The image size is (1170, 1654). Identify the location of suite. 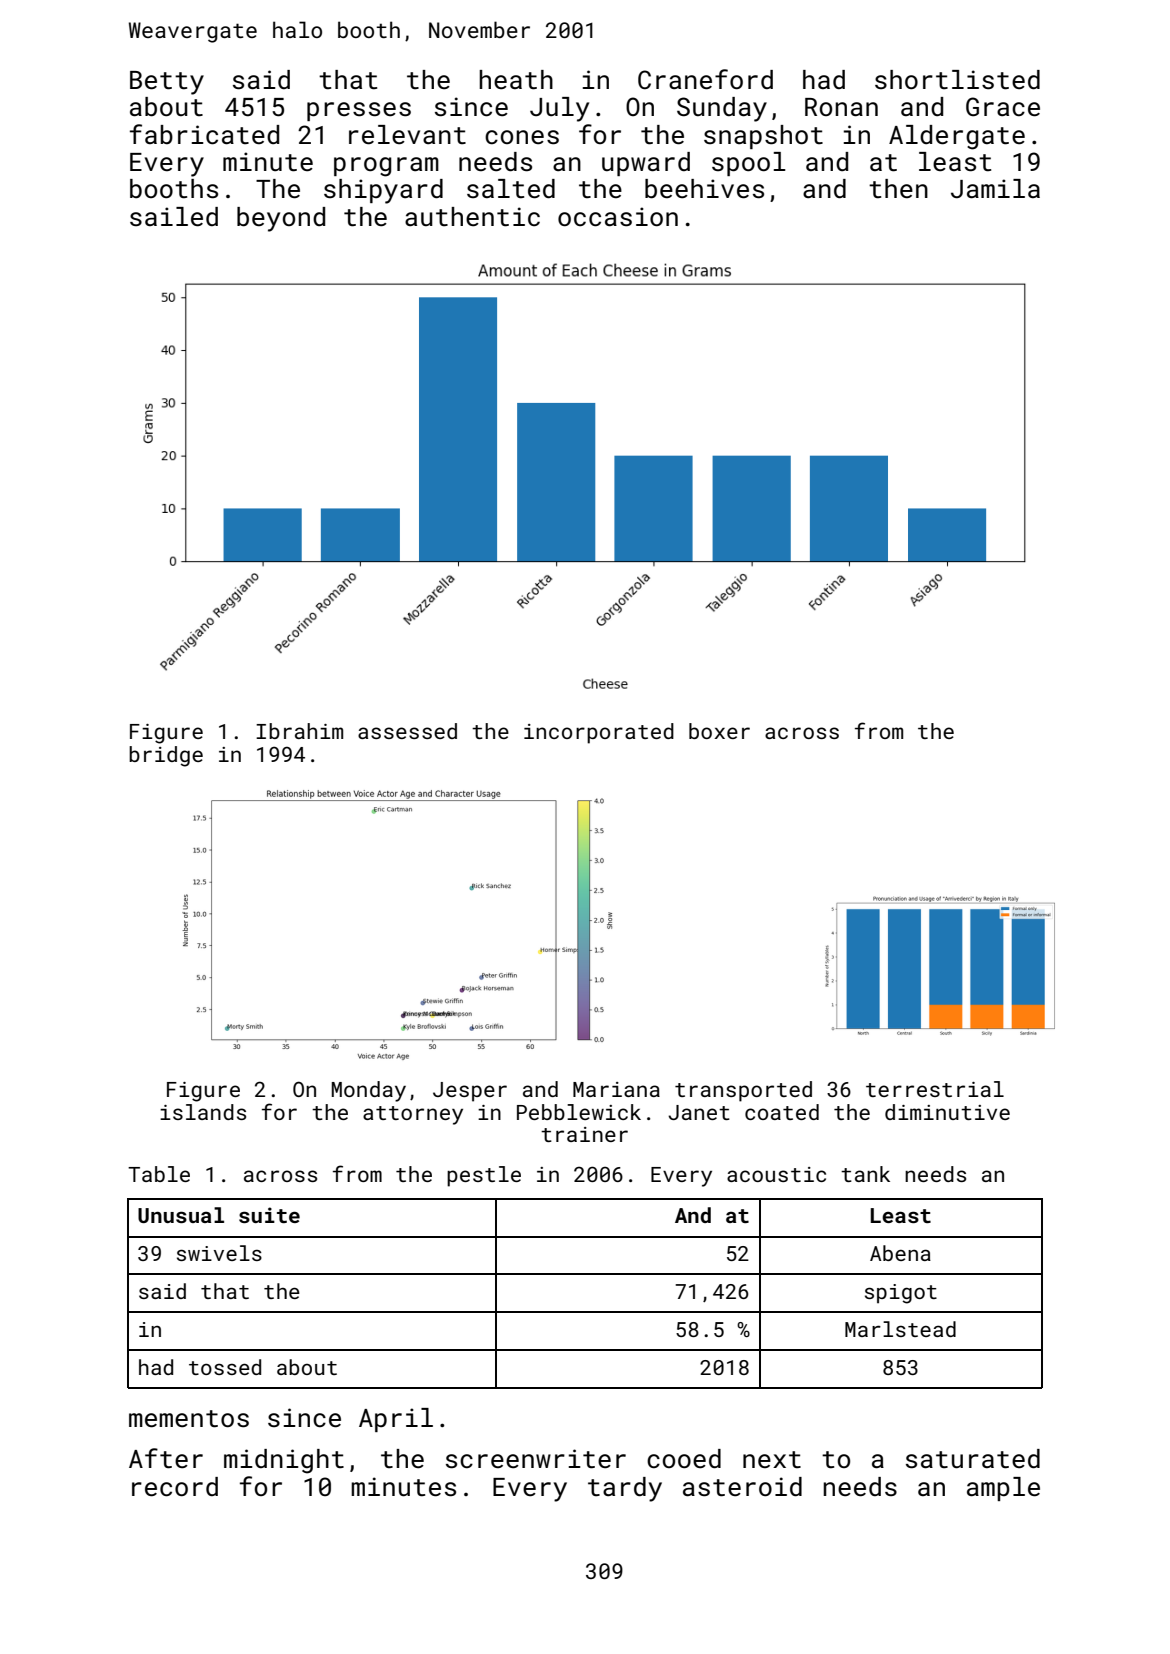
(269, 1215).
